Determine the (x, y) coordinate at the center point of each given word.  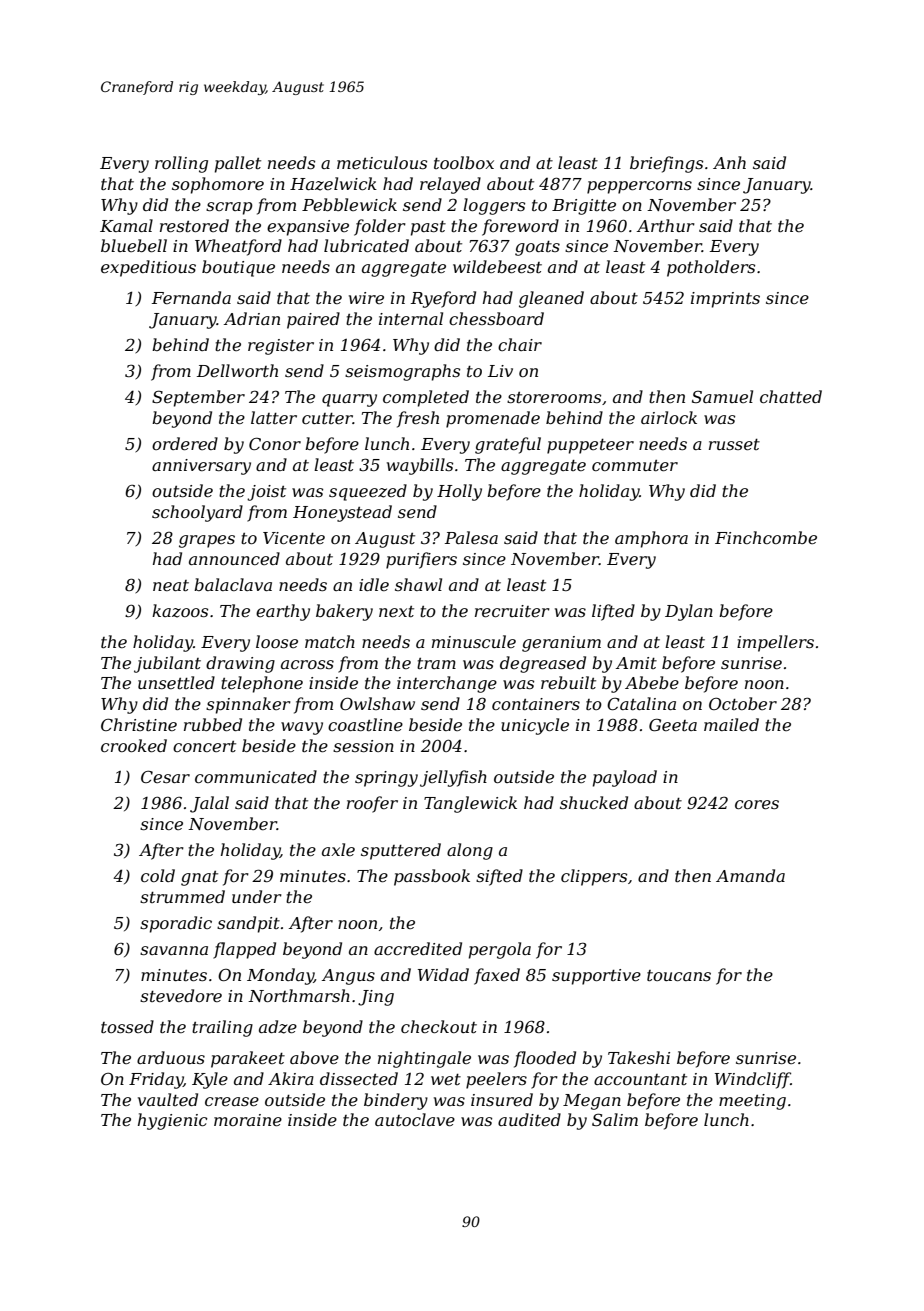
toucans (679, 975)
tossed (127, 1026)
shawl (418, 584)
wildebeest (497, 266)
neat (171, 585)
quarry (349, 400)
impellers (775, 643)
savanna (174, 950)
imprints (725, 300)
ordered (185, 443)
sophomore (218, 185)
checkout (439, 1026)
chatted (791, 396)
